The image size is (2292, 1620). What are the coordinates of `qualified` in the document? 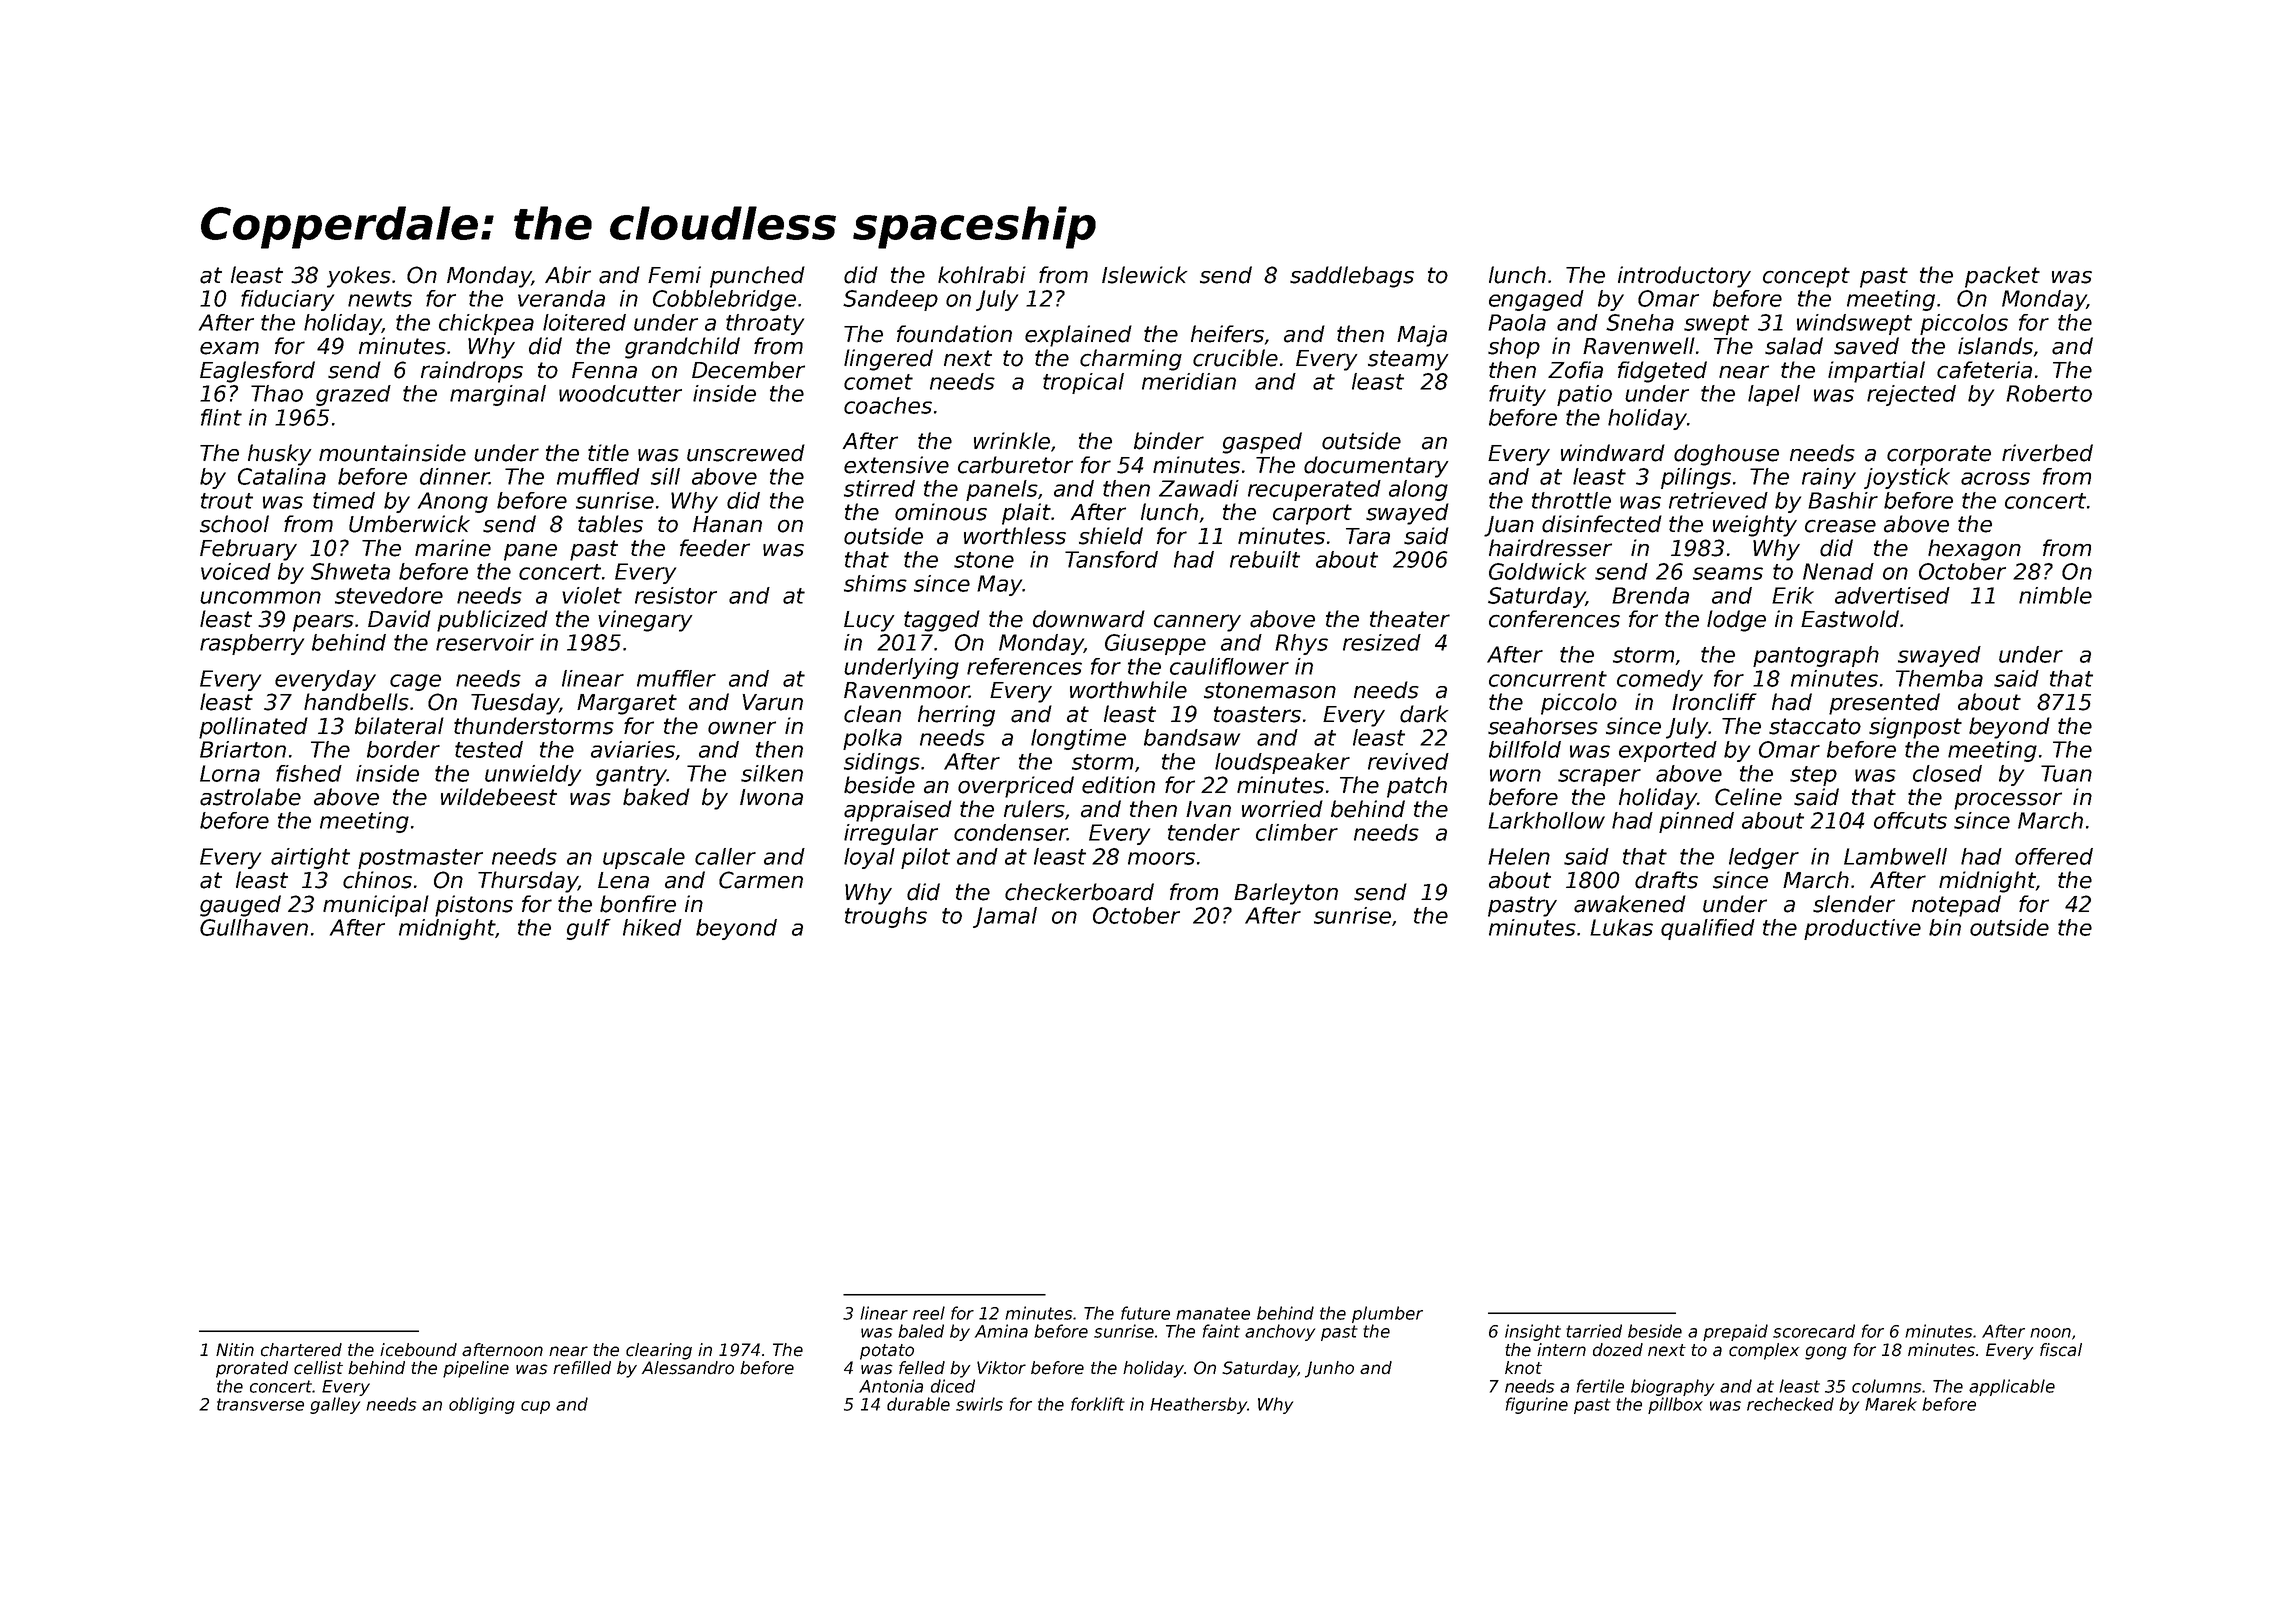 It's located at (1708, 929).
